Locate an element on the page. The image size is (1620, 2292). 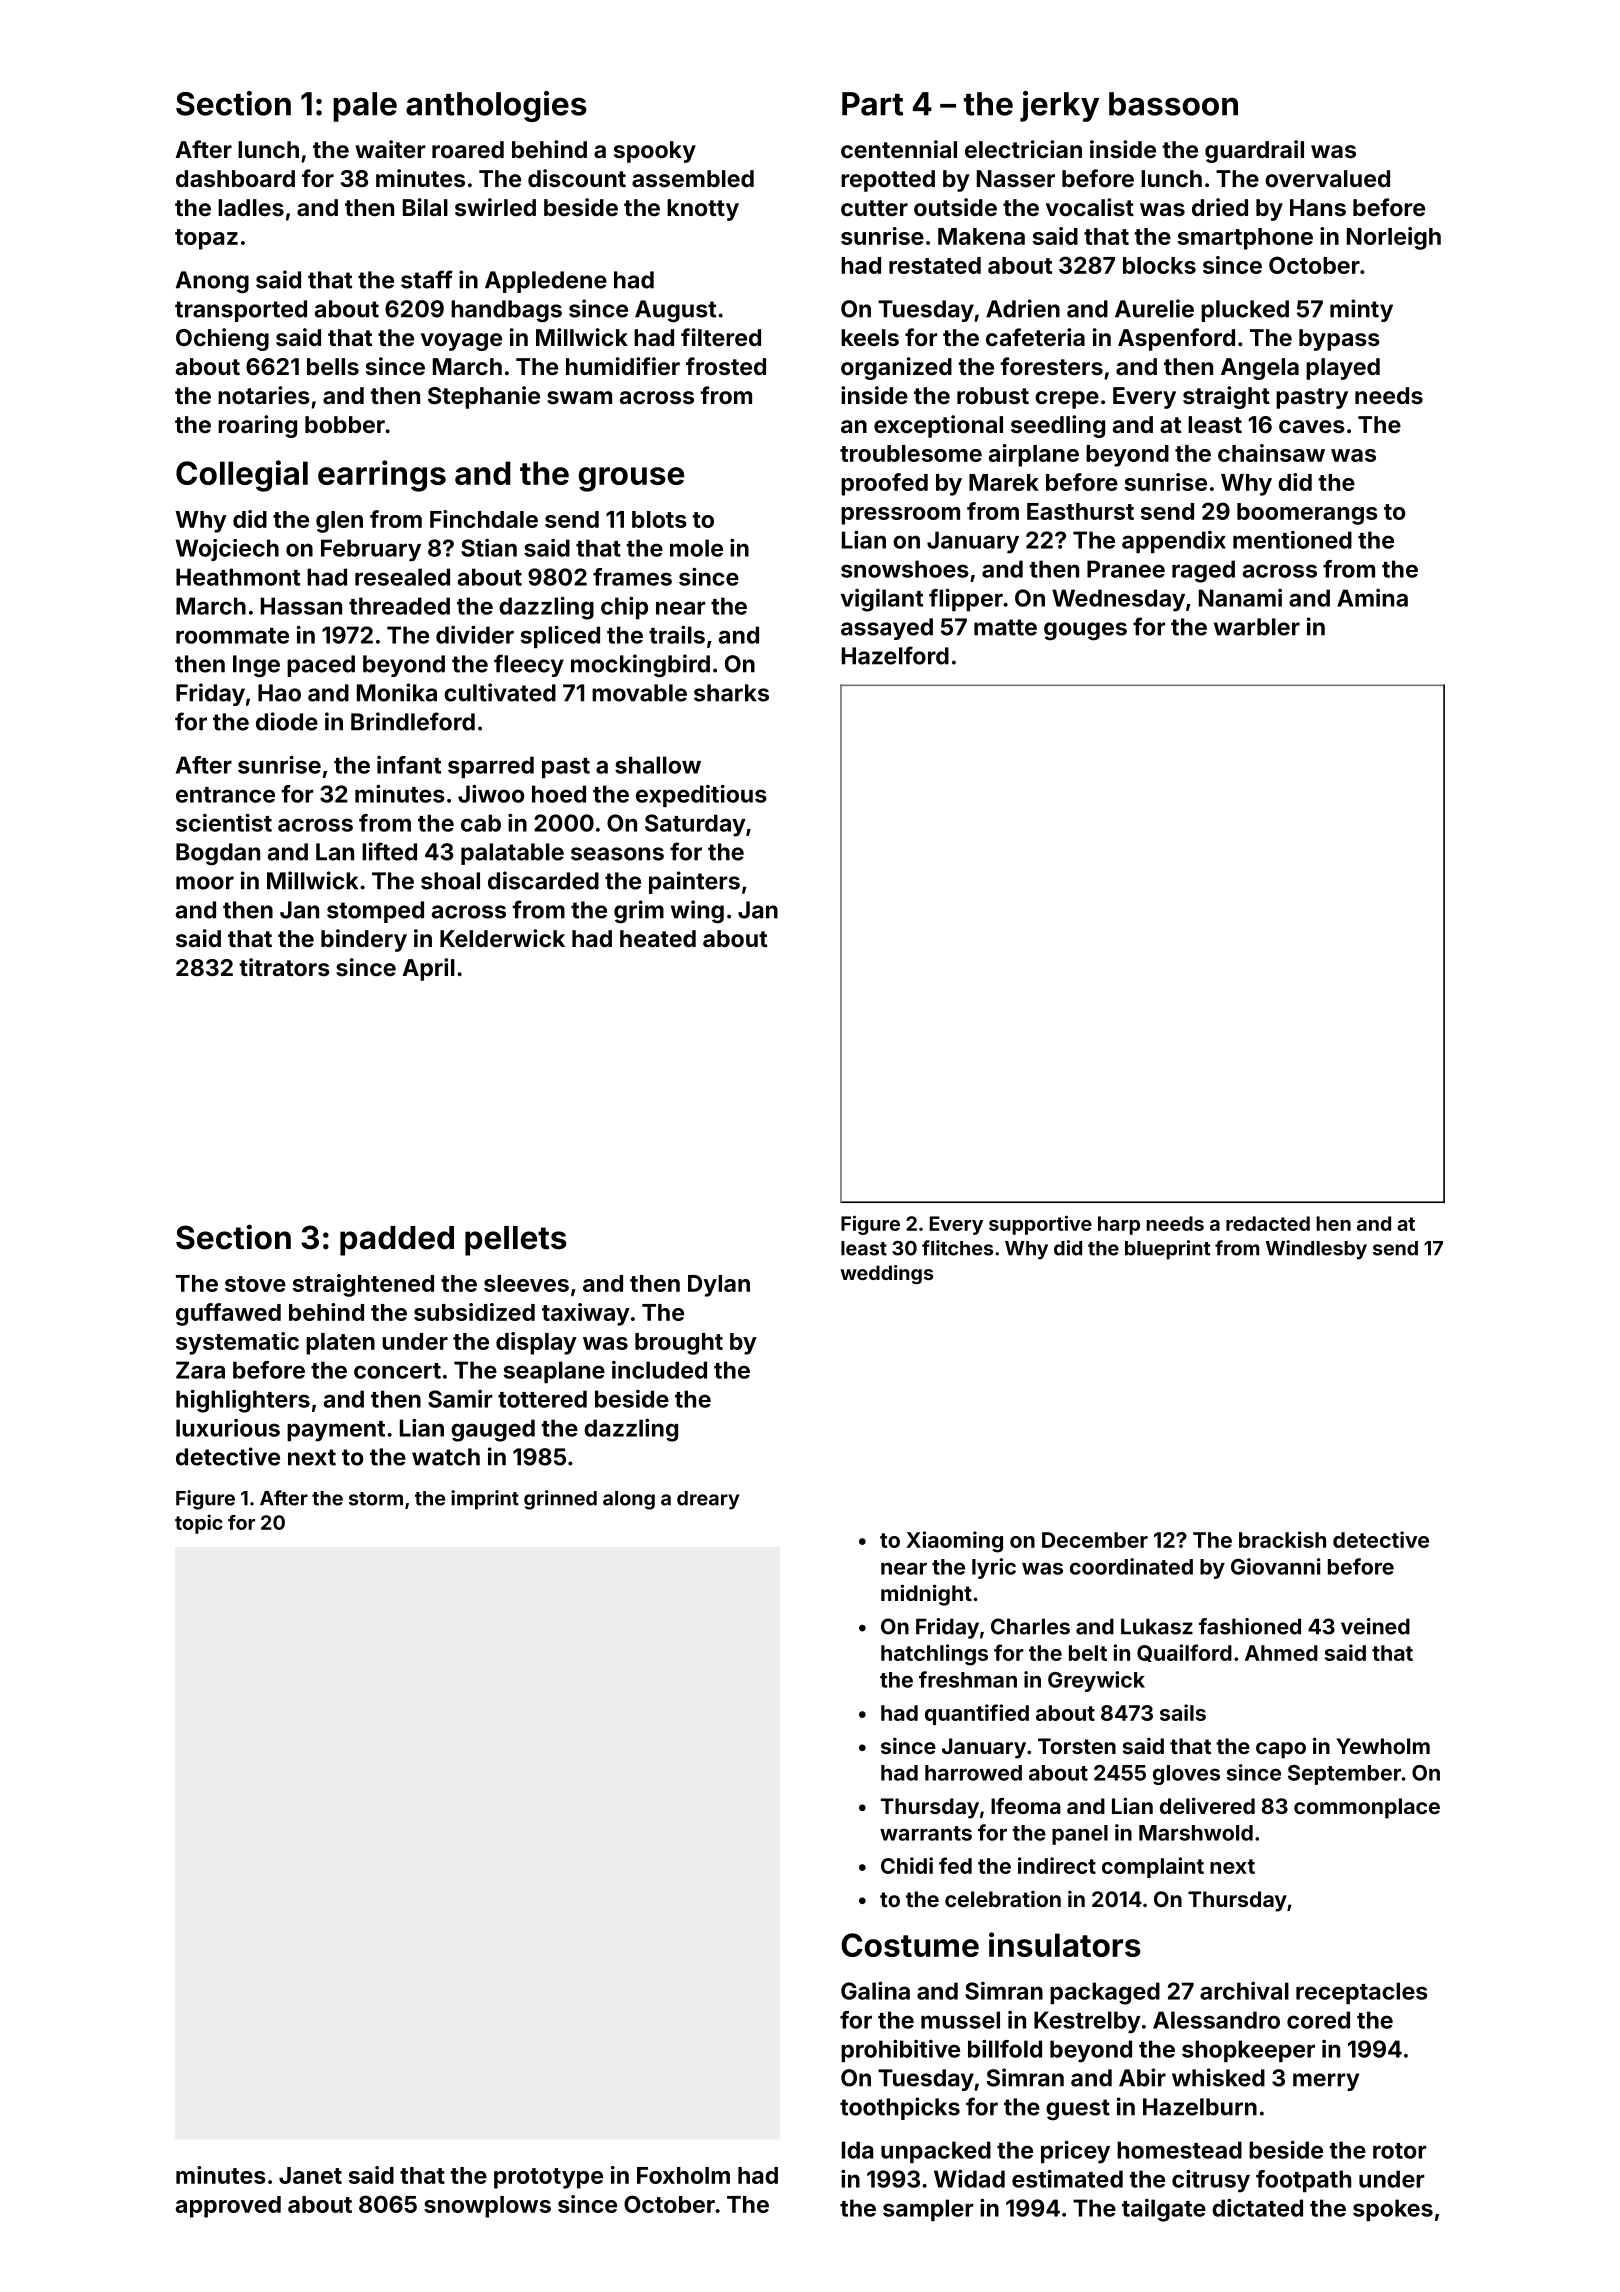
Dylan is located at coordinates (719, 1286).
